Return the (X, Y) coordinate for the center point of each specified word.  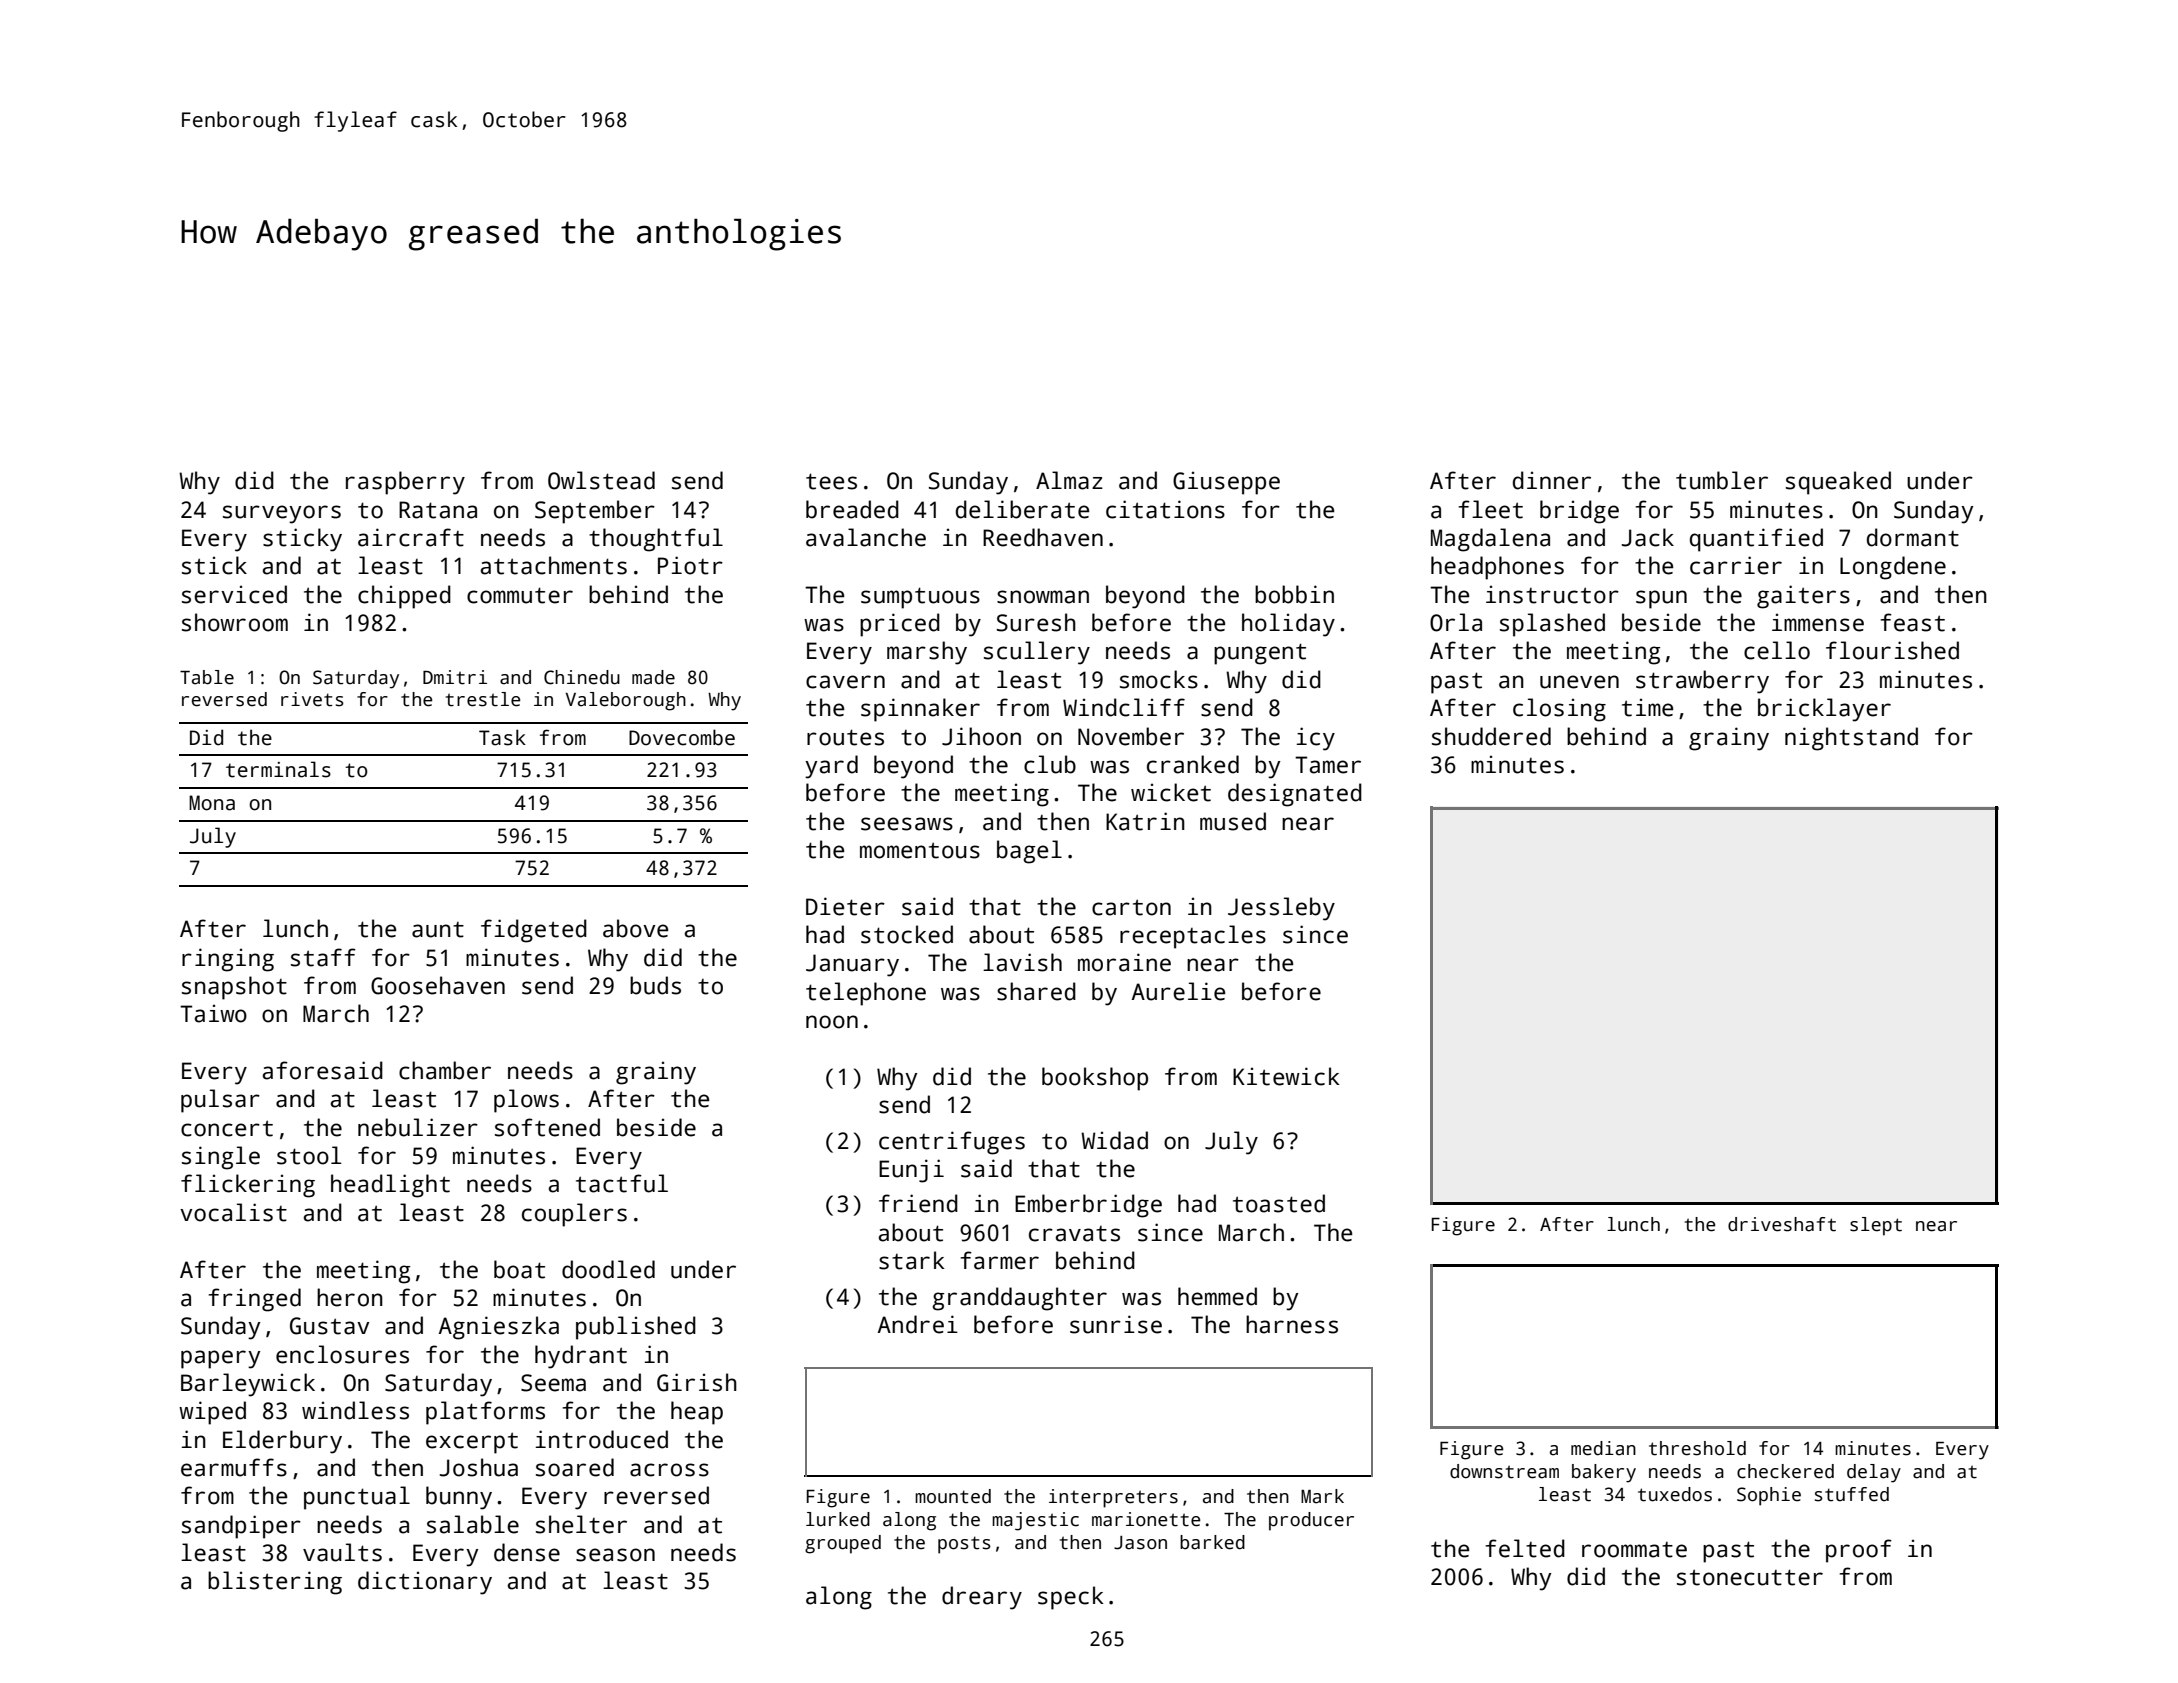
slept (1876, 1226)
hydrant (581, 1357)
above (635, 928)
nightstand (1851, 739)
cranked (1193, 764)
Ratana (438, 510)
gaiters (1803, 597)
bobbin (1294, 594)
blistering (275, 1583)
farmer (999, 1260)
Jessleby (1281, 909)
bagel (1029, 852)
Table (207, 677)
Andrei (918, 1324)
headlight (390, 1186)
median (1603, 1448)
